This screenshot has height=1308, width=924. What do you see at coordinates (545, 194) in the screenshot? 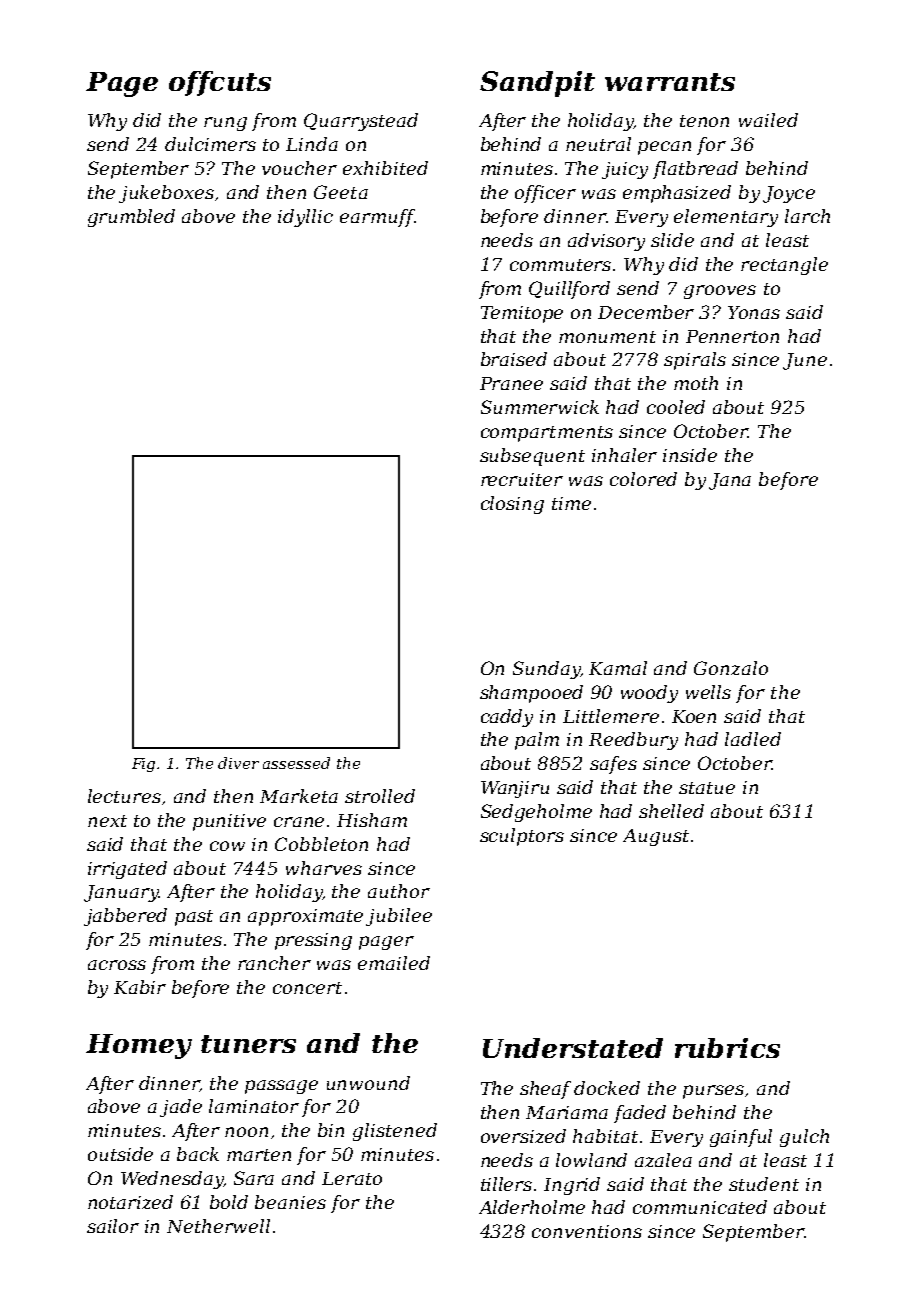
I see `officer` at bounding box center [545, 194].
